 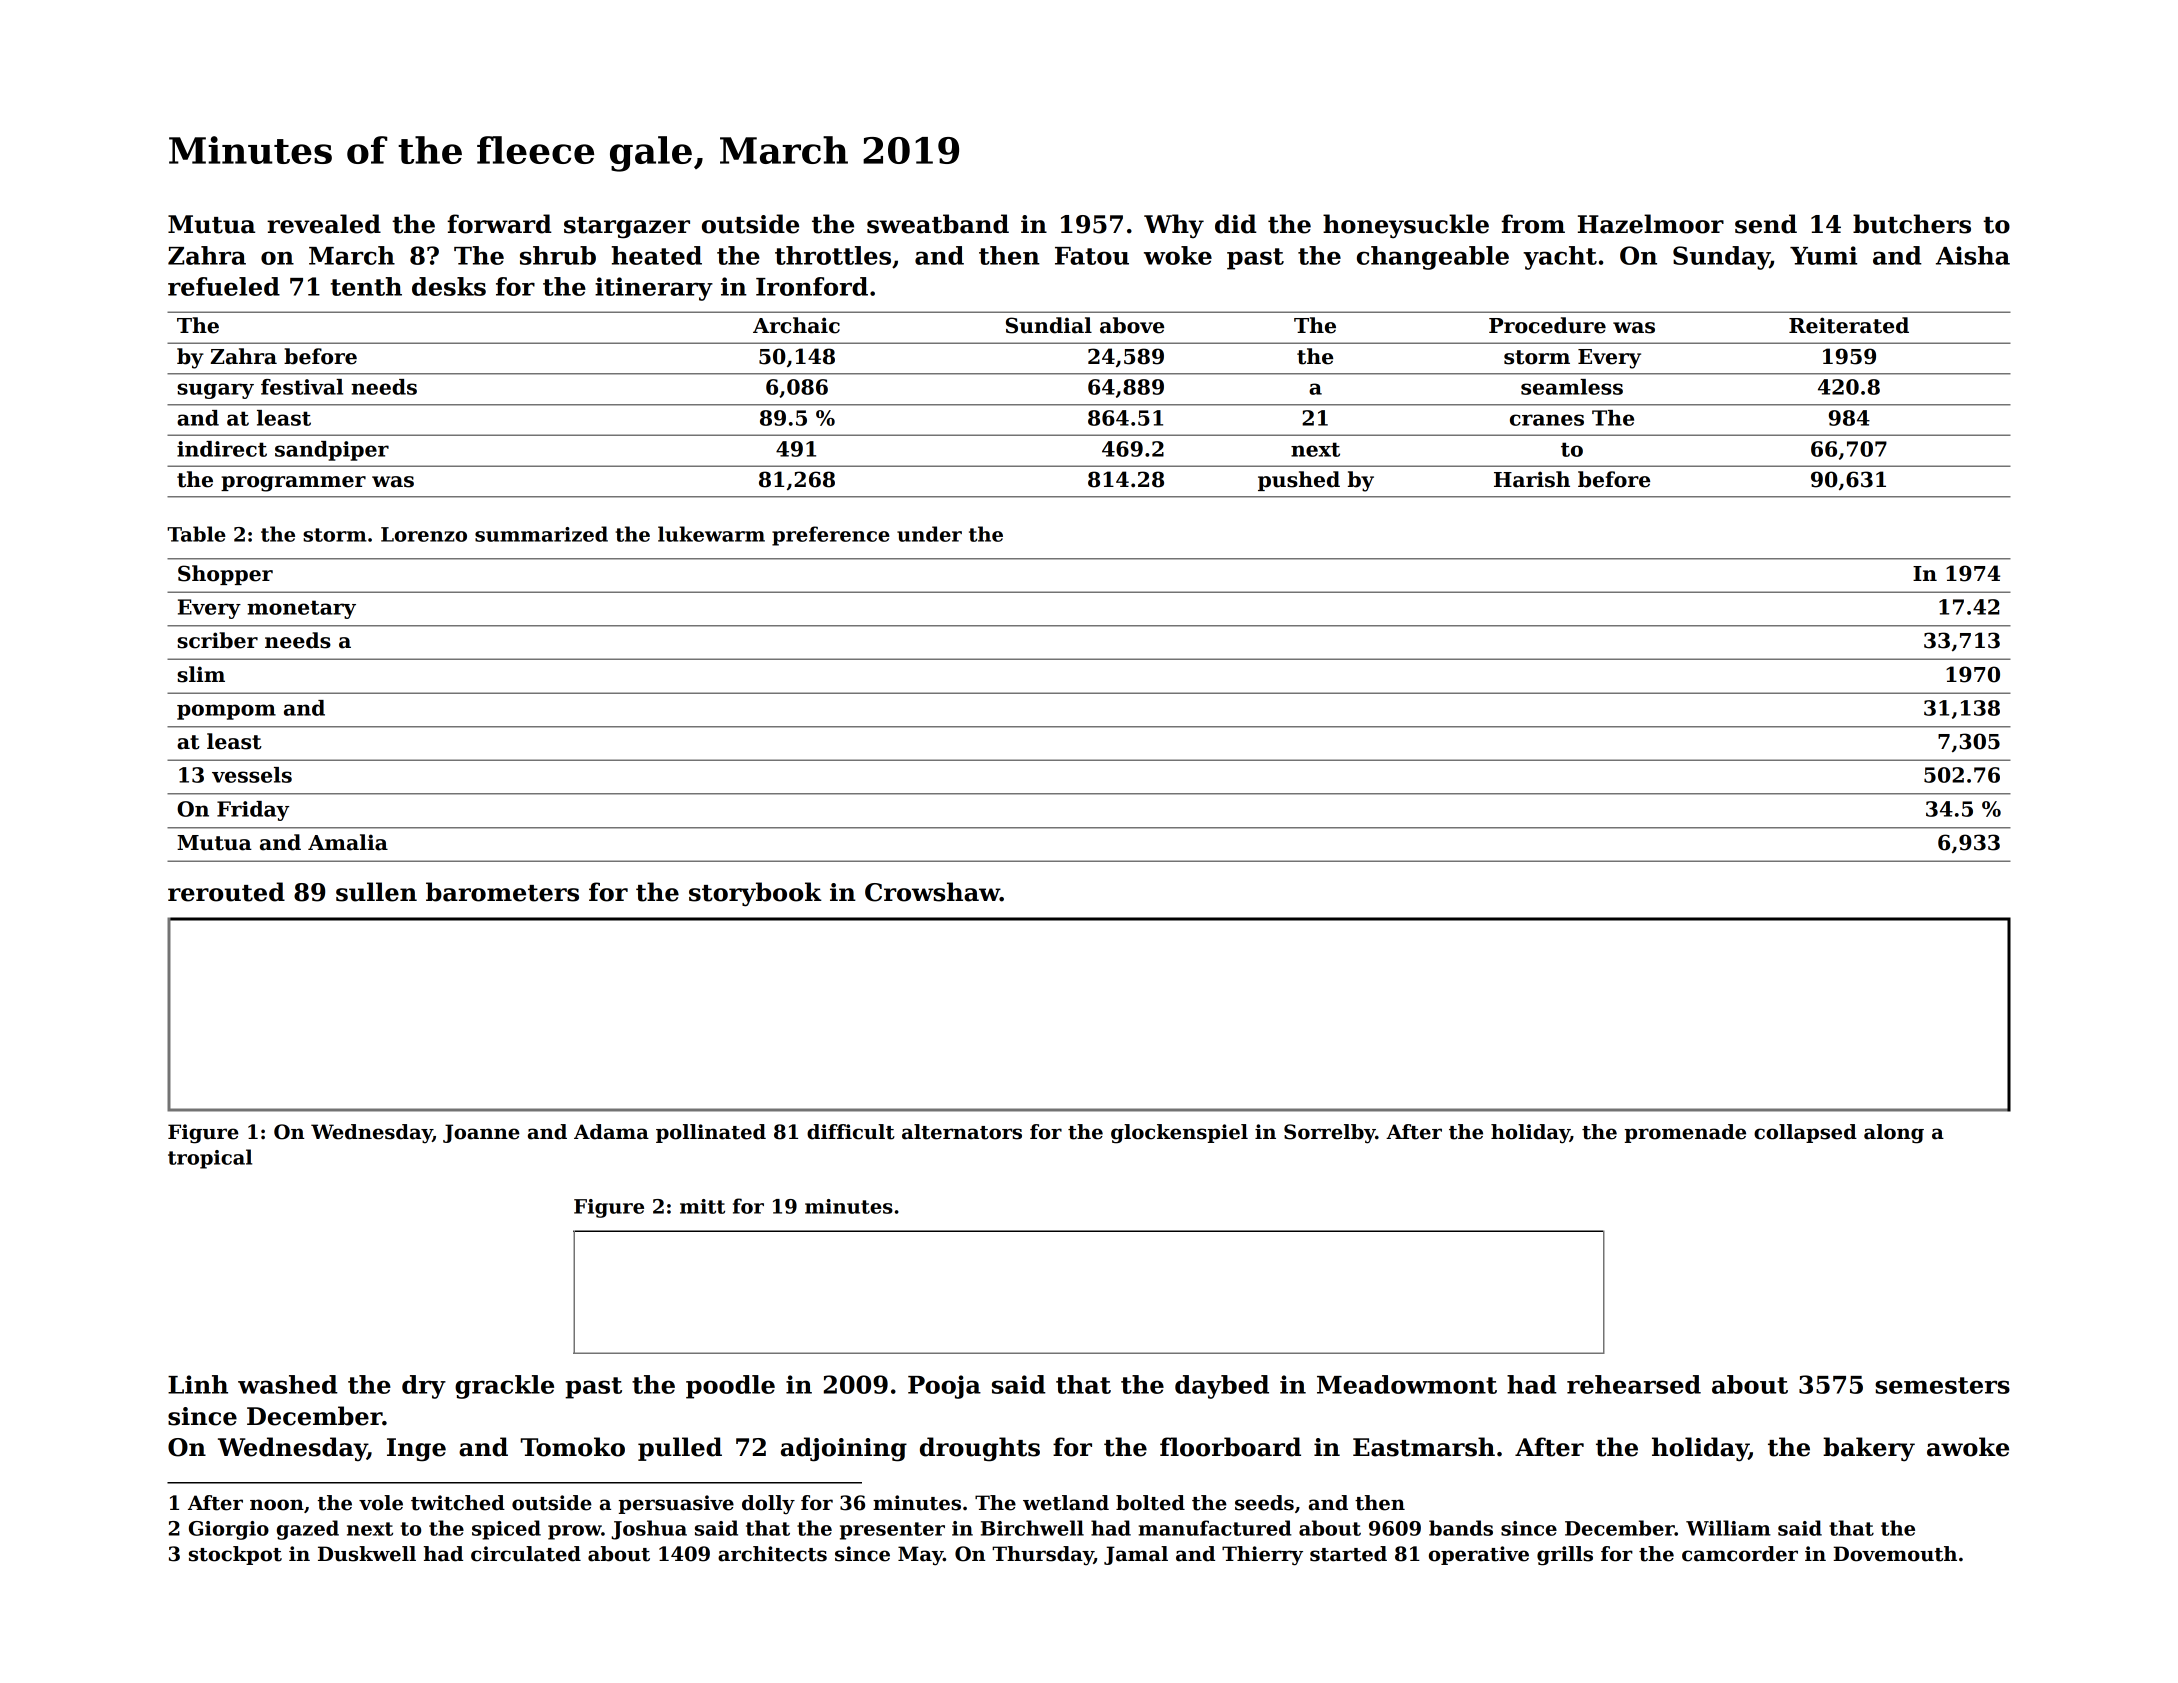 I want to click on revealed, so click(x=324, y=224).
